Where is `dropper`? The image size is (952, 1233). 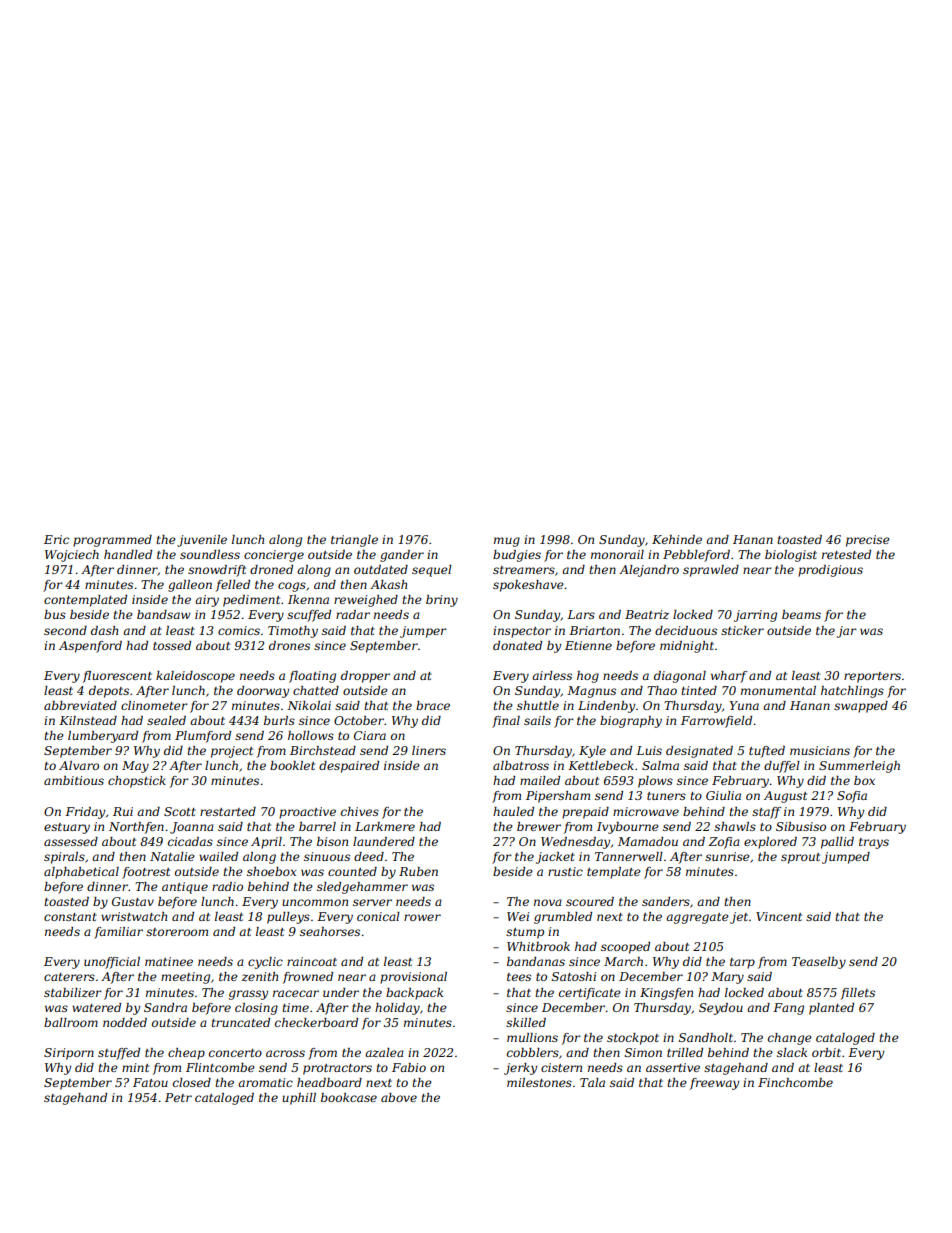 dropper is located at coordinates (365, 677).
